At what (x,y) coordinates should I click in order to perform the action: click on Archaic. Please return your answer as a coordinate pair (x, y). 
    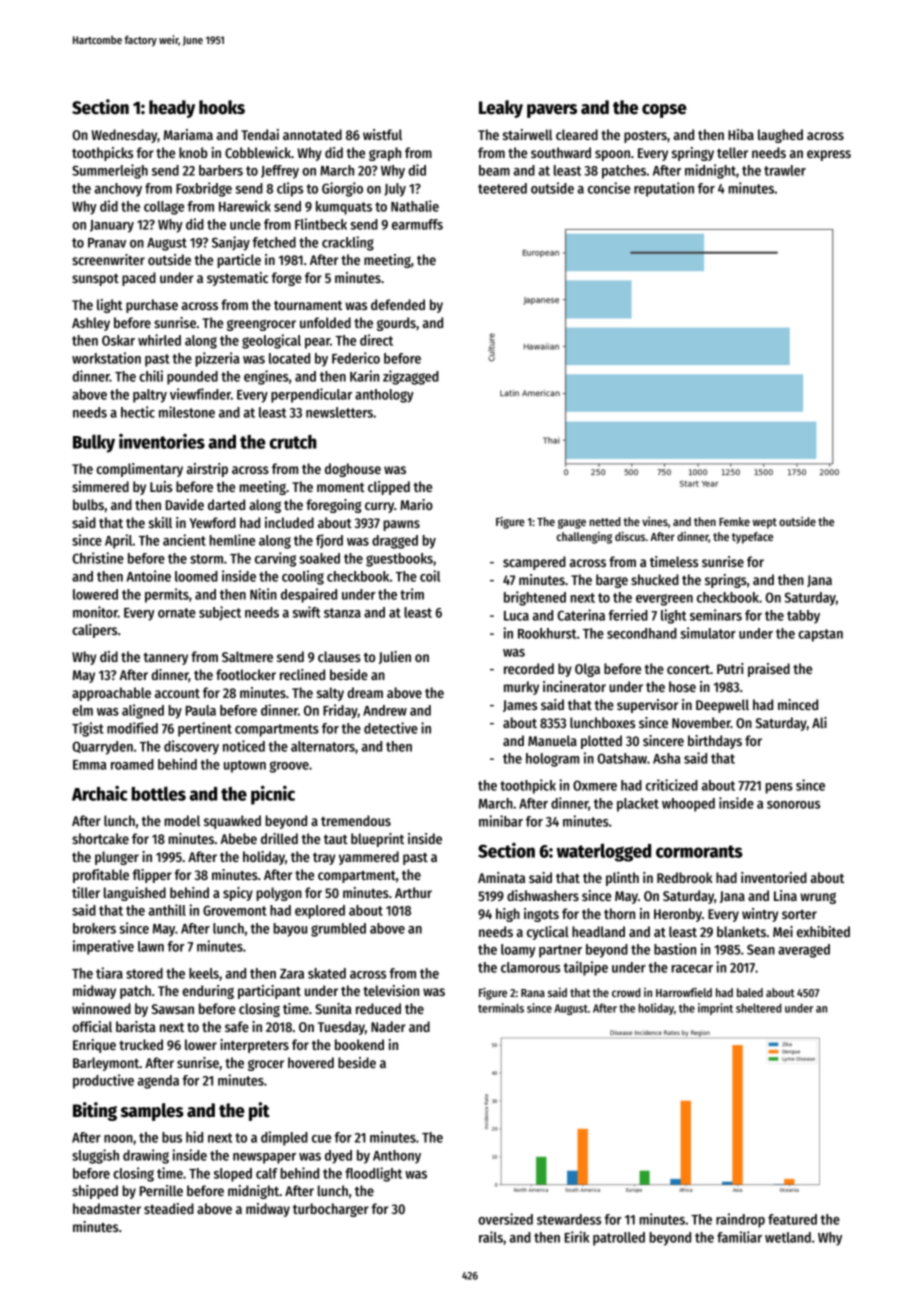
    Looking at the image, I should click on (100, 793).
